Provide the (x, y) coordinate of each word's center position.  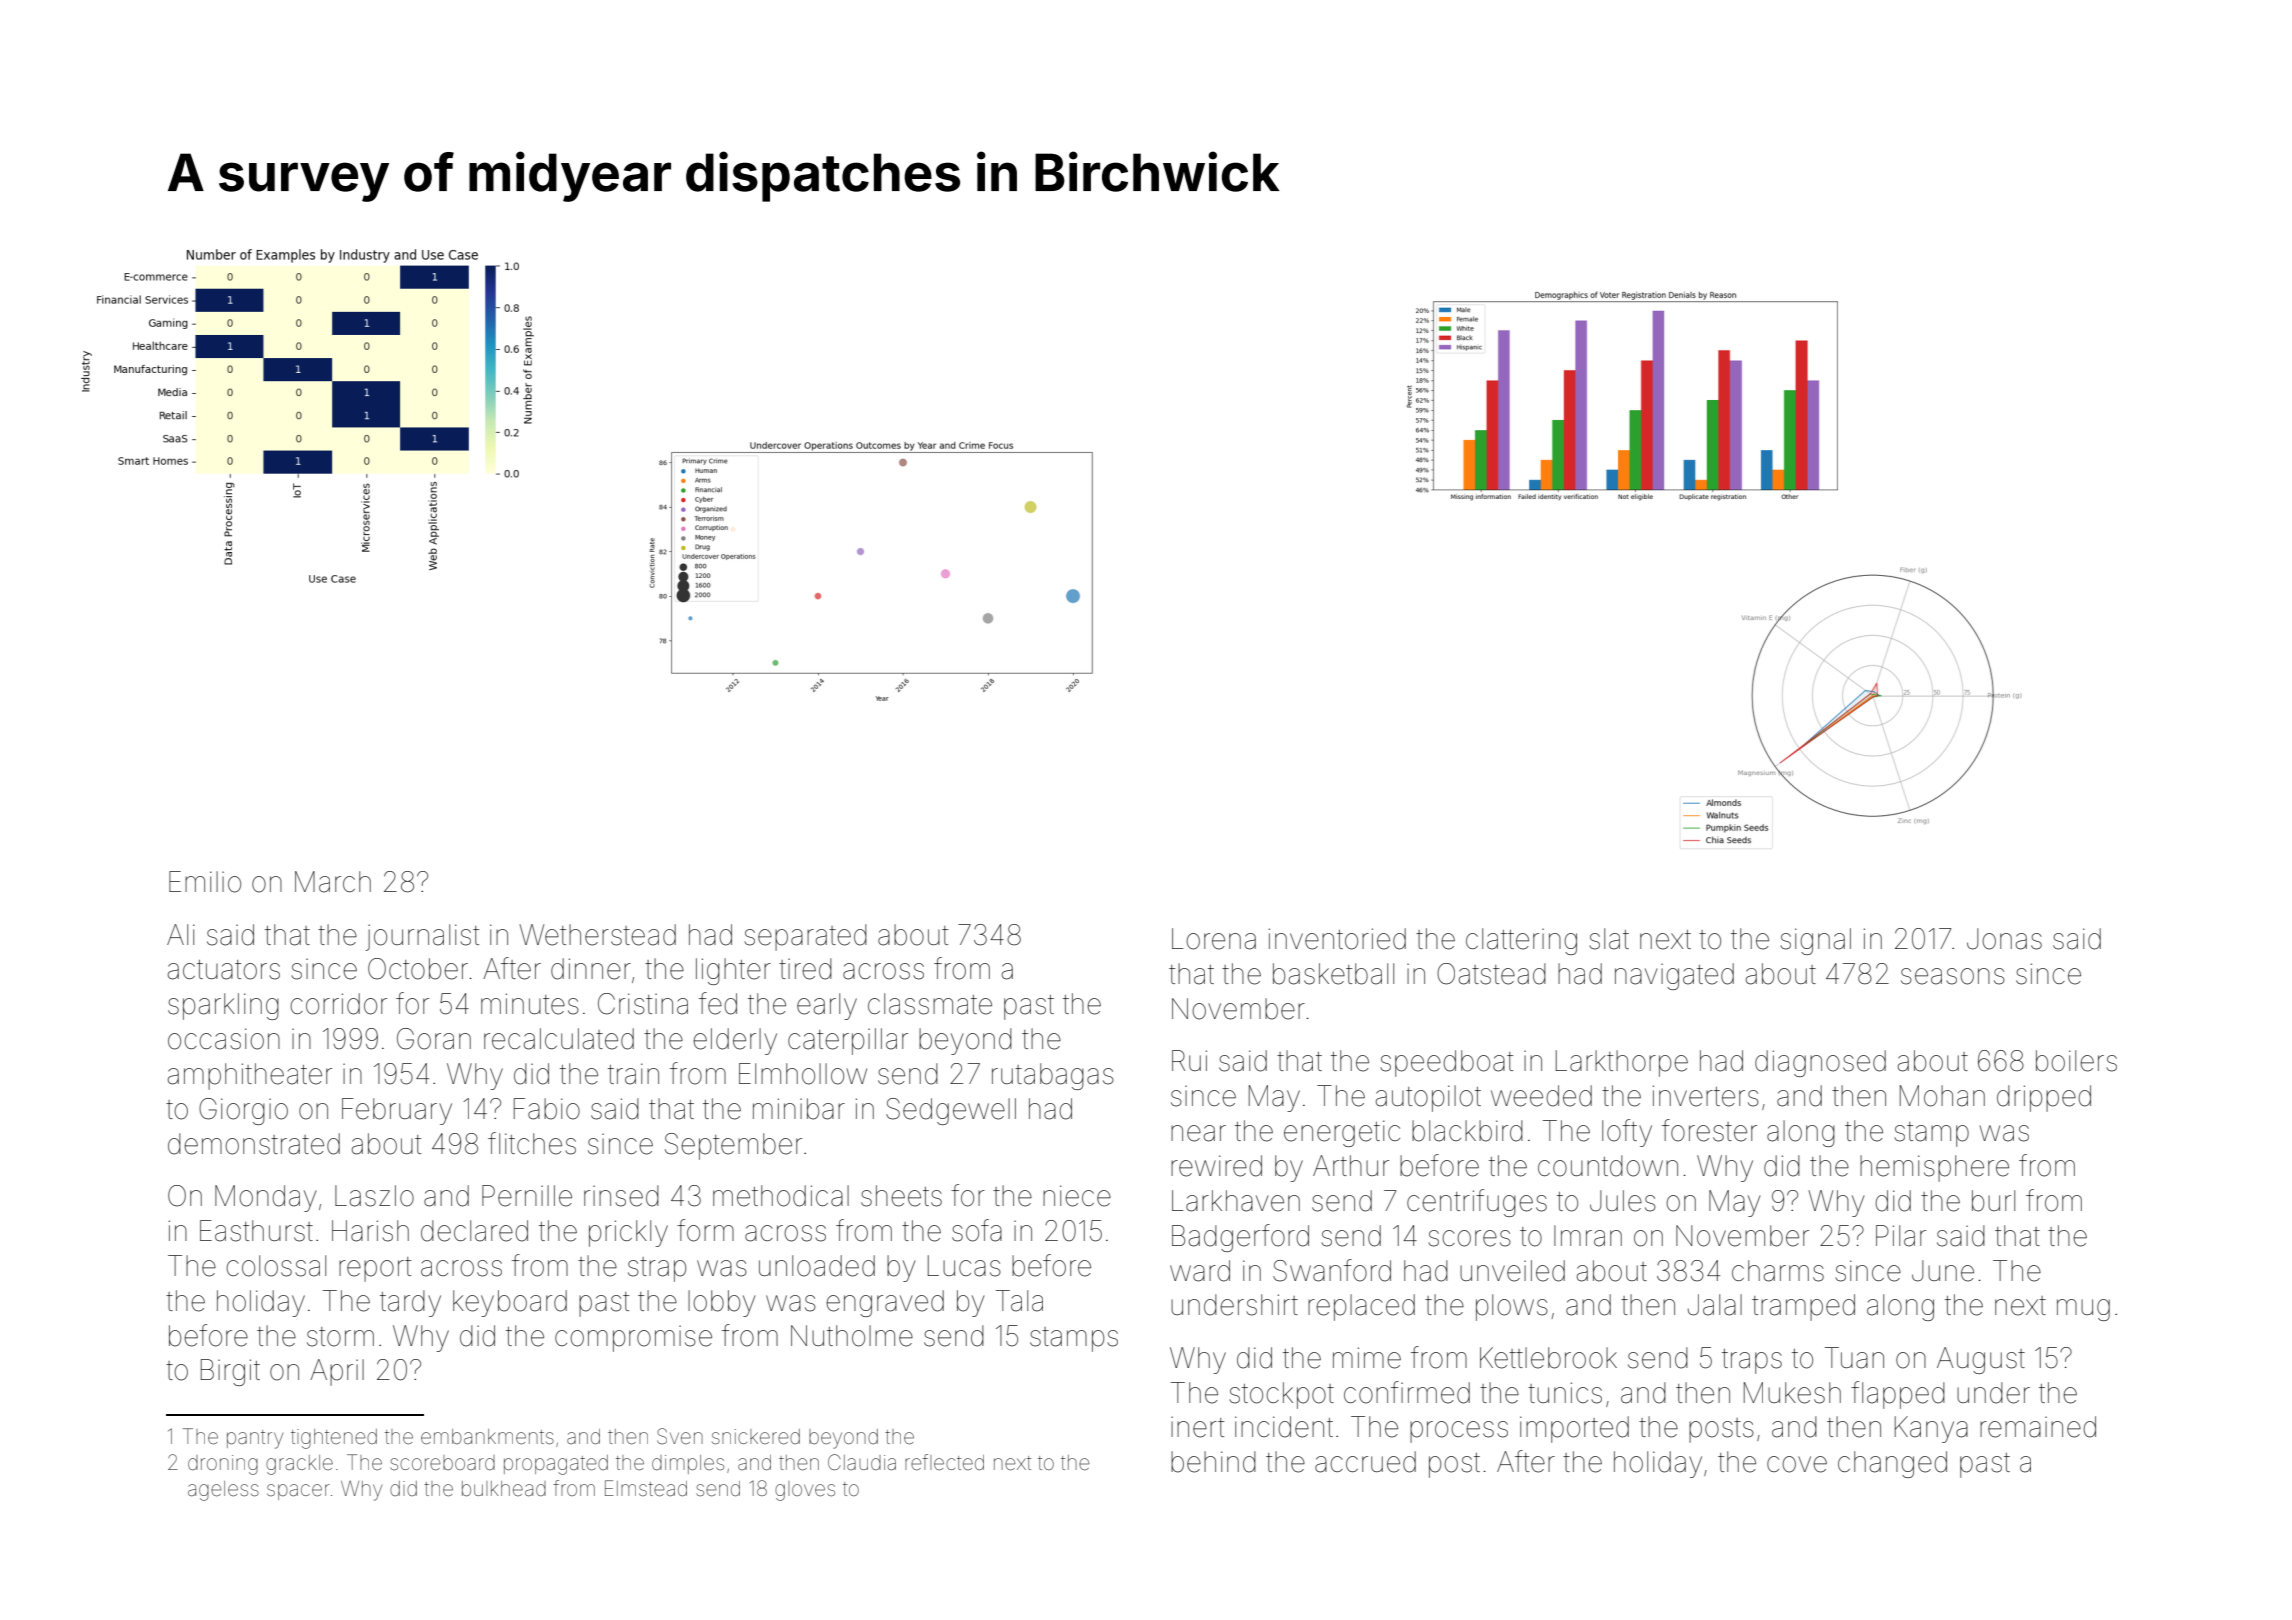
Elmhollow (803, 1074)
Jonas (2004, 939)
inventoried (1337, 939)
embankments (487, 1436)
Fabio (547, 1109)
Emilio (205, 882)
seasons (1953, 976)
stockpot (1281, 1395)
